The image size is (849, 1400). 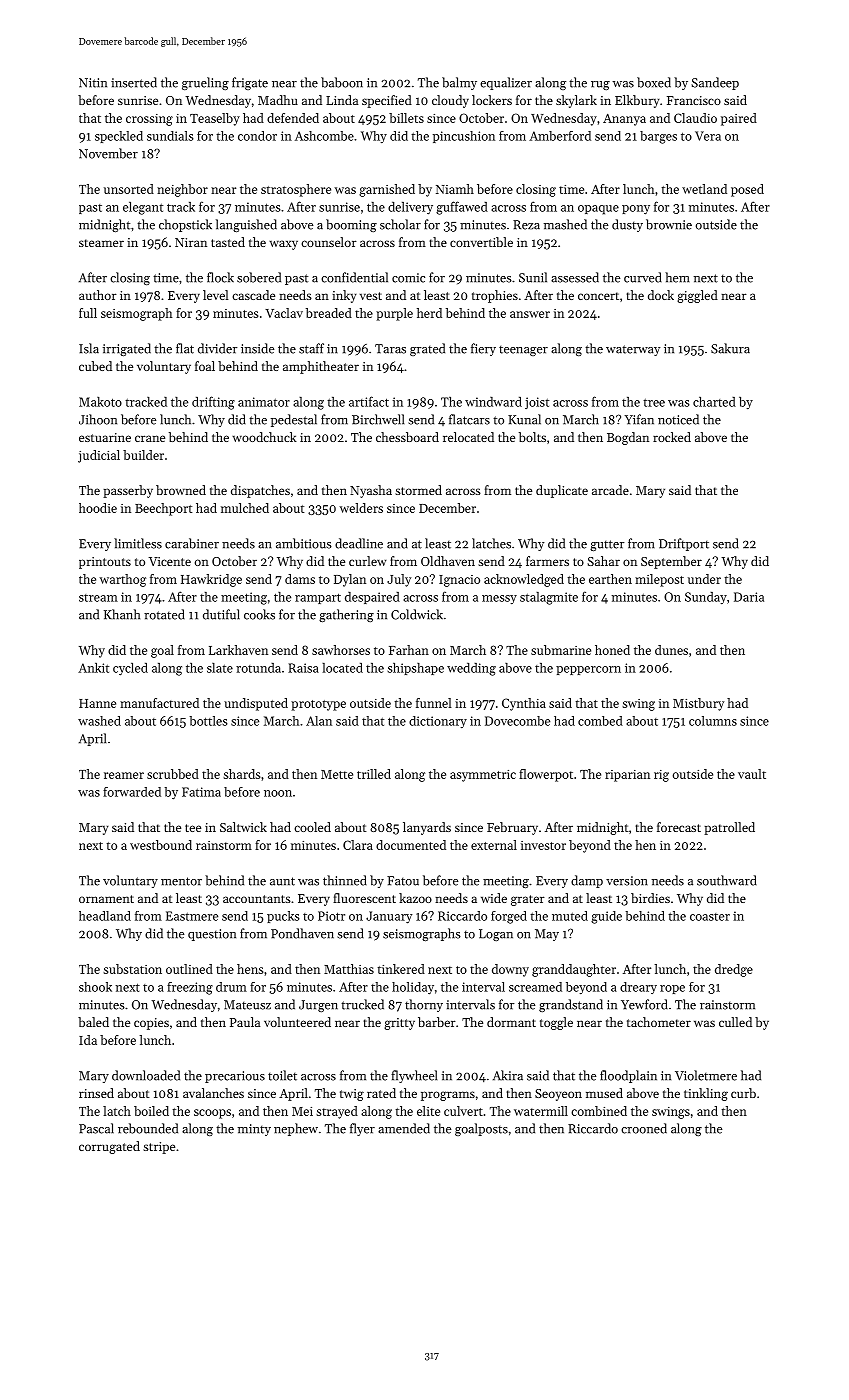 What do you see at coordinates (108, 153) in the screenshot?
I see `November` at bounding box center [108, 153].
